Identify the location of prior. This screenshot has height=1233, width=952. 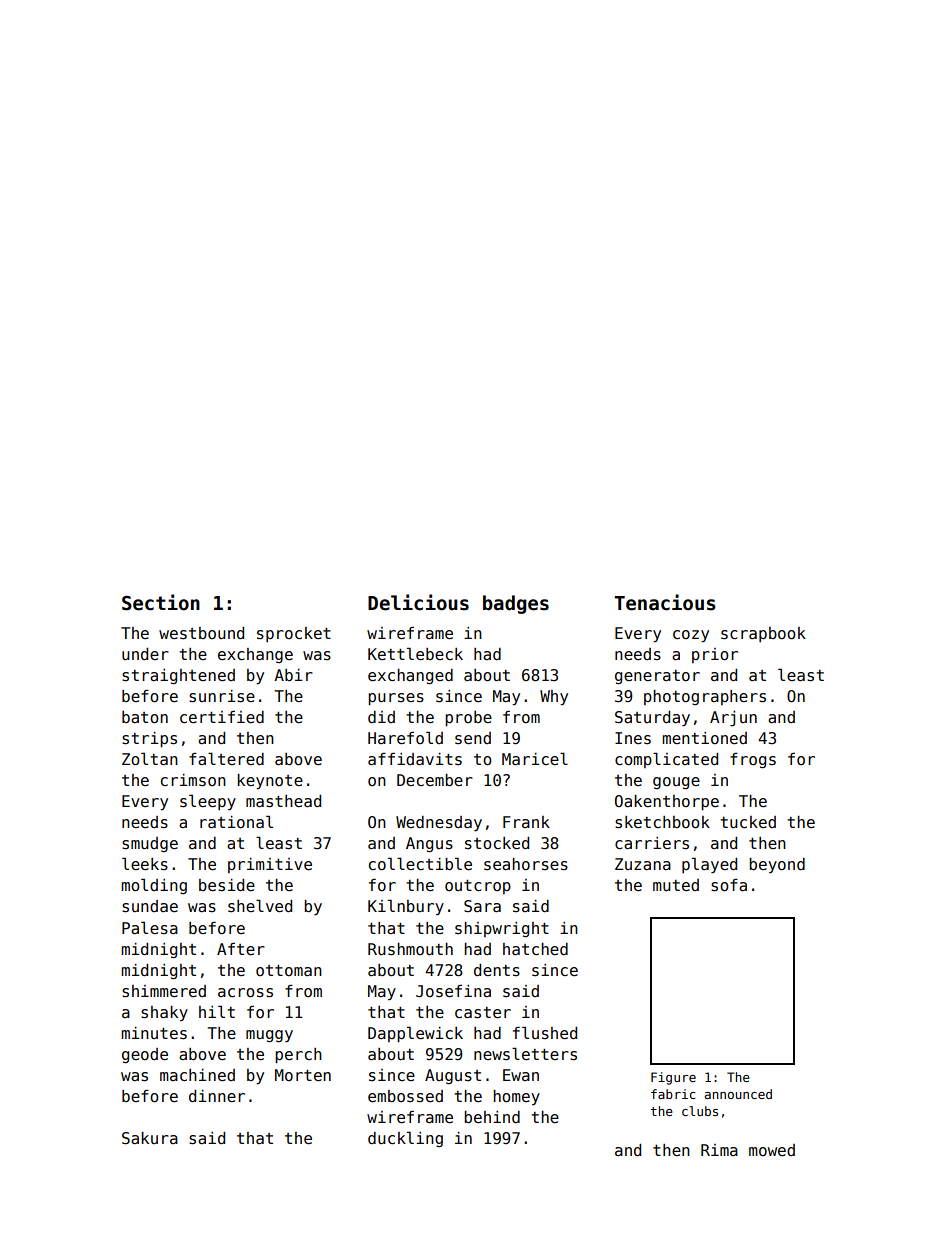
(715, 655).
